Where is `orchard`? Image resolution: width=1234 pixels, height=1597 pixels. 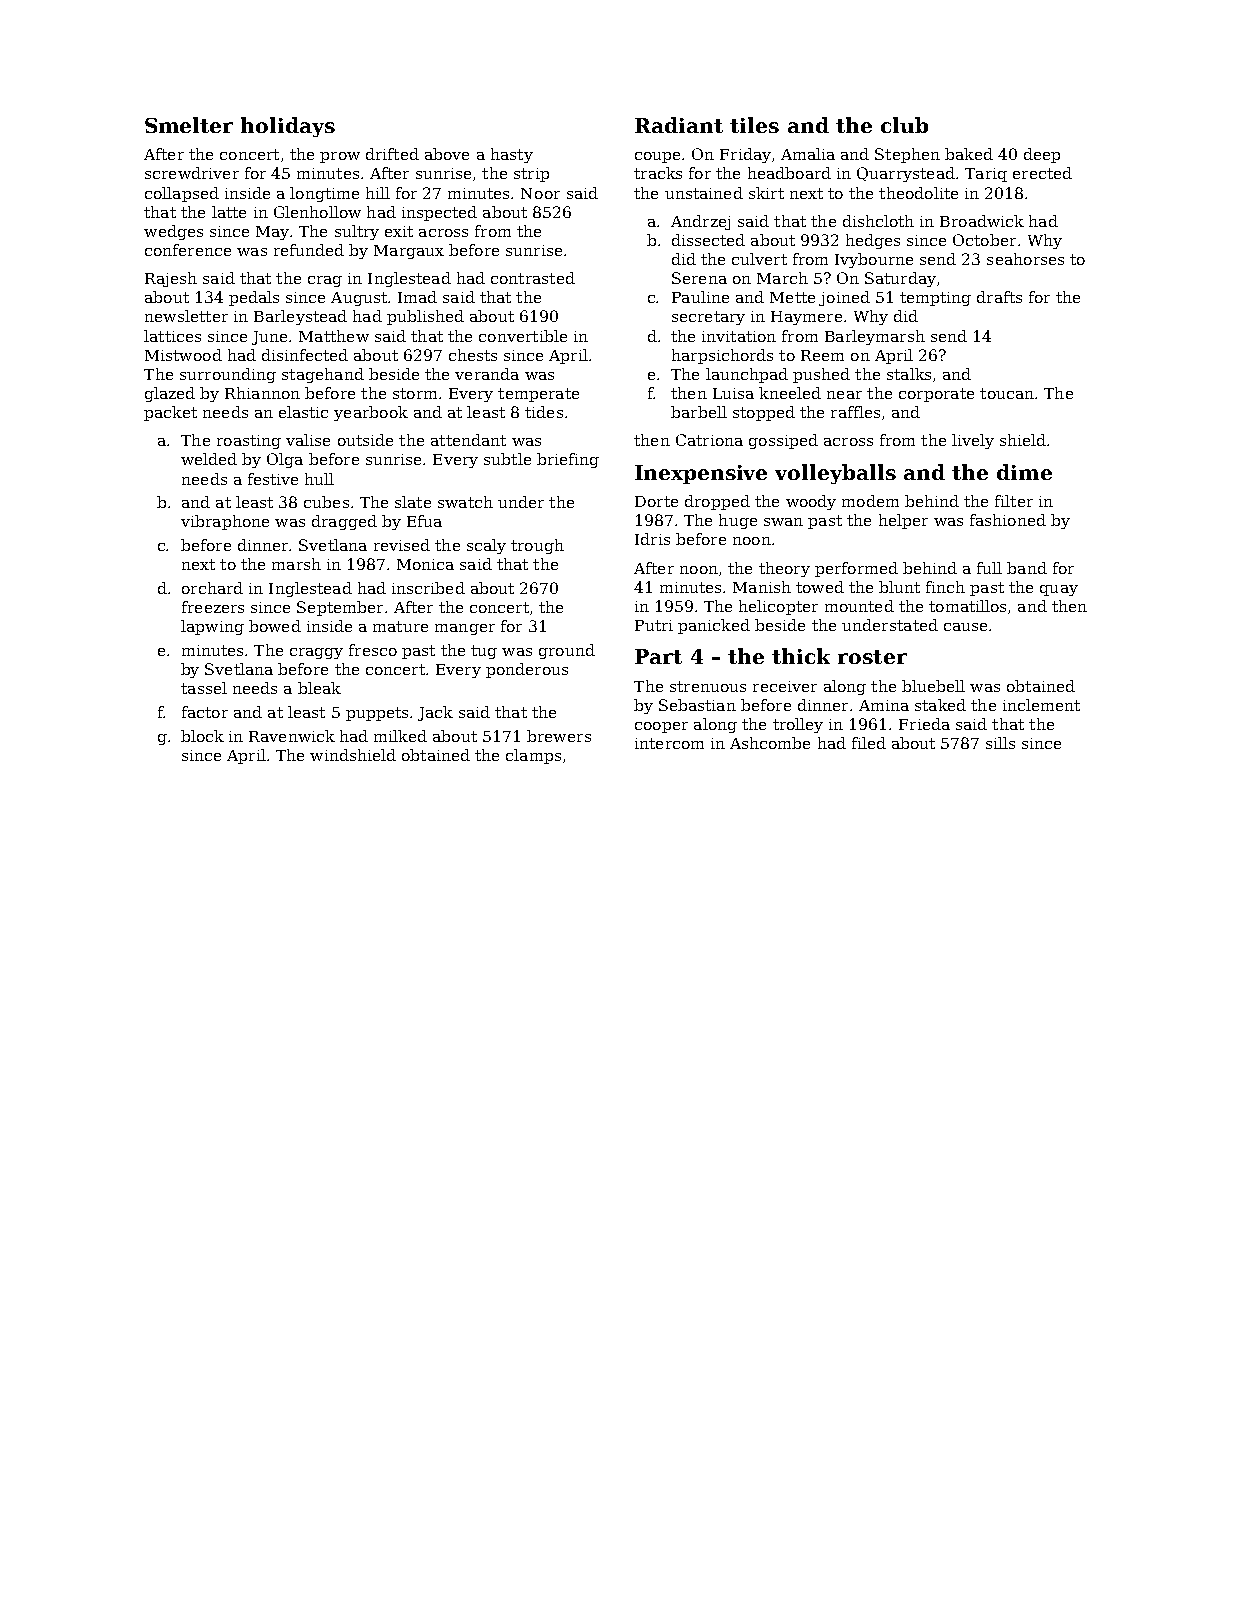
orchard is located at coordinates (212, 588).
